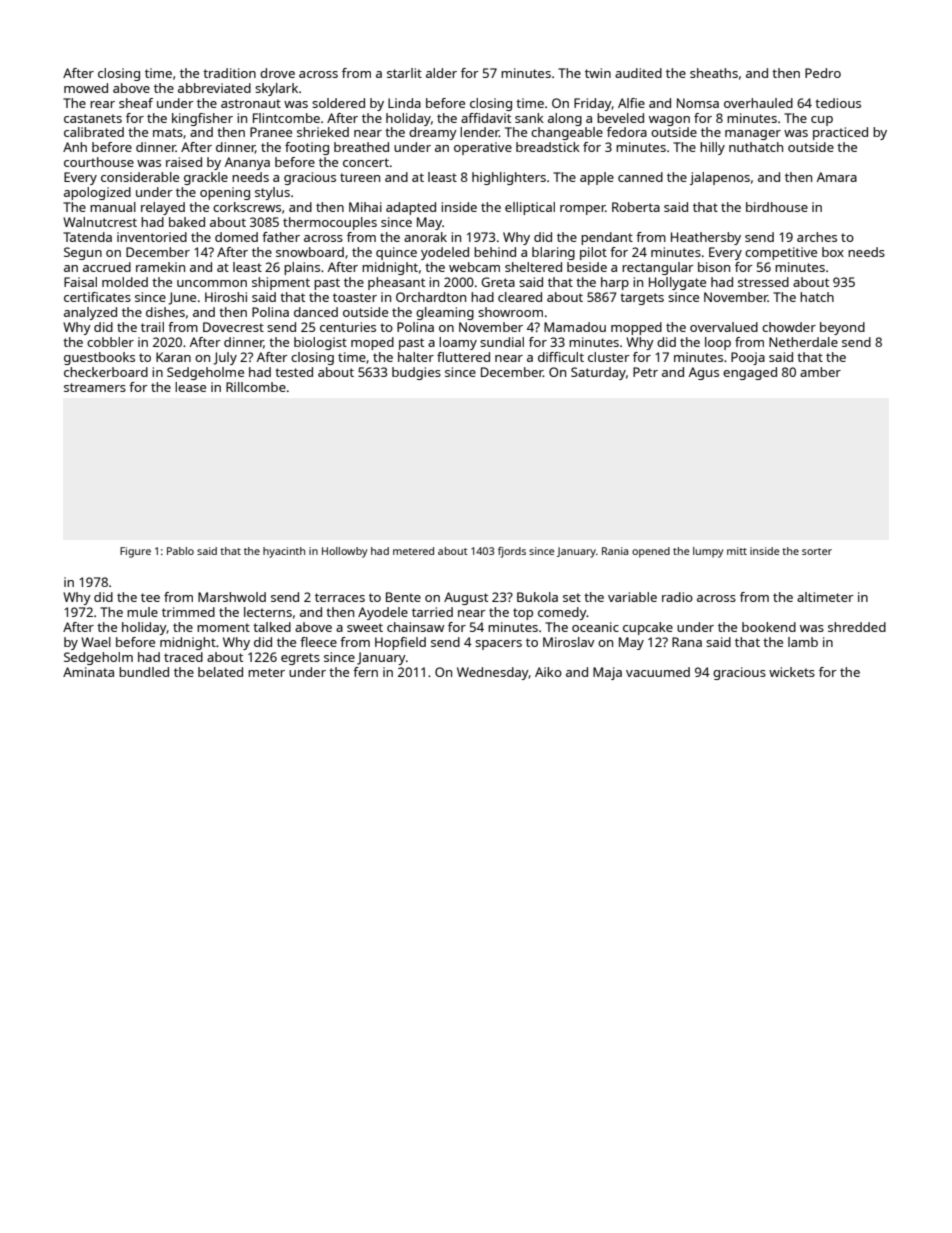 This screenshot has width=952, height=1233. I want to click on lecterns, so click(268, 612).
